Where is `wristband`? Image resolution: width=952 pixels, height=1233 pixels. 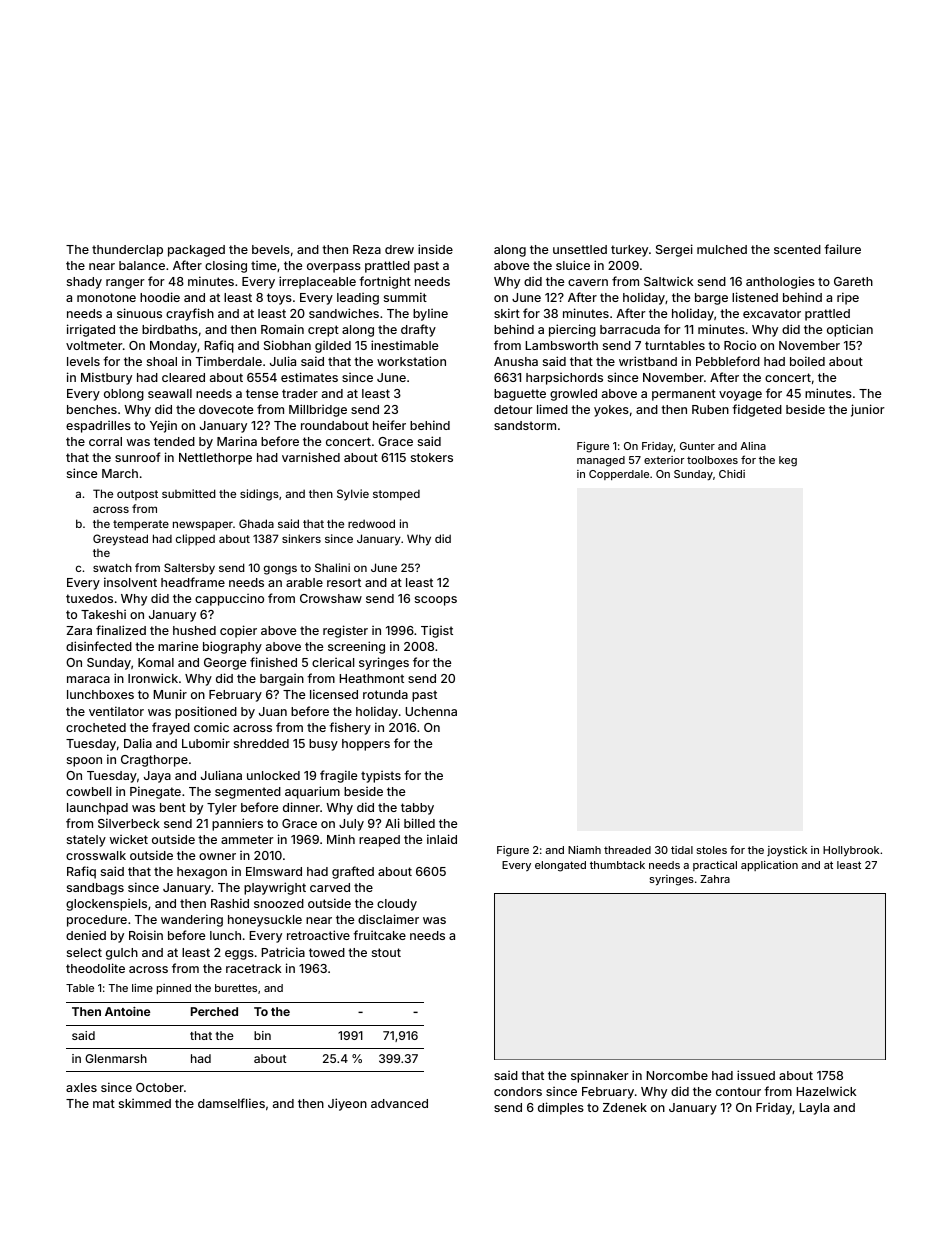
wristband is located at coordinates (648, 361).
